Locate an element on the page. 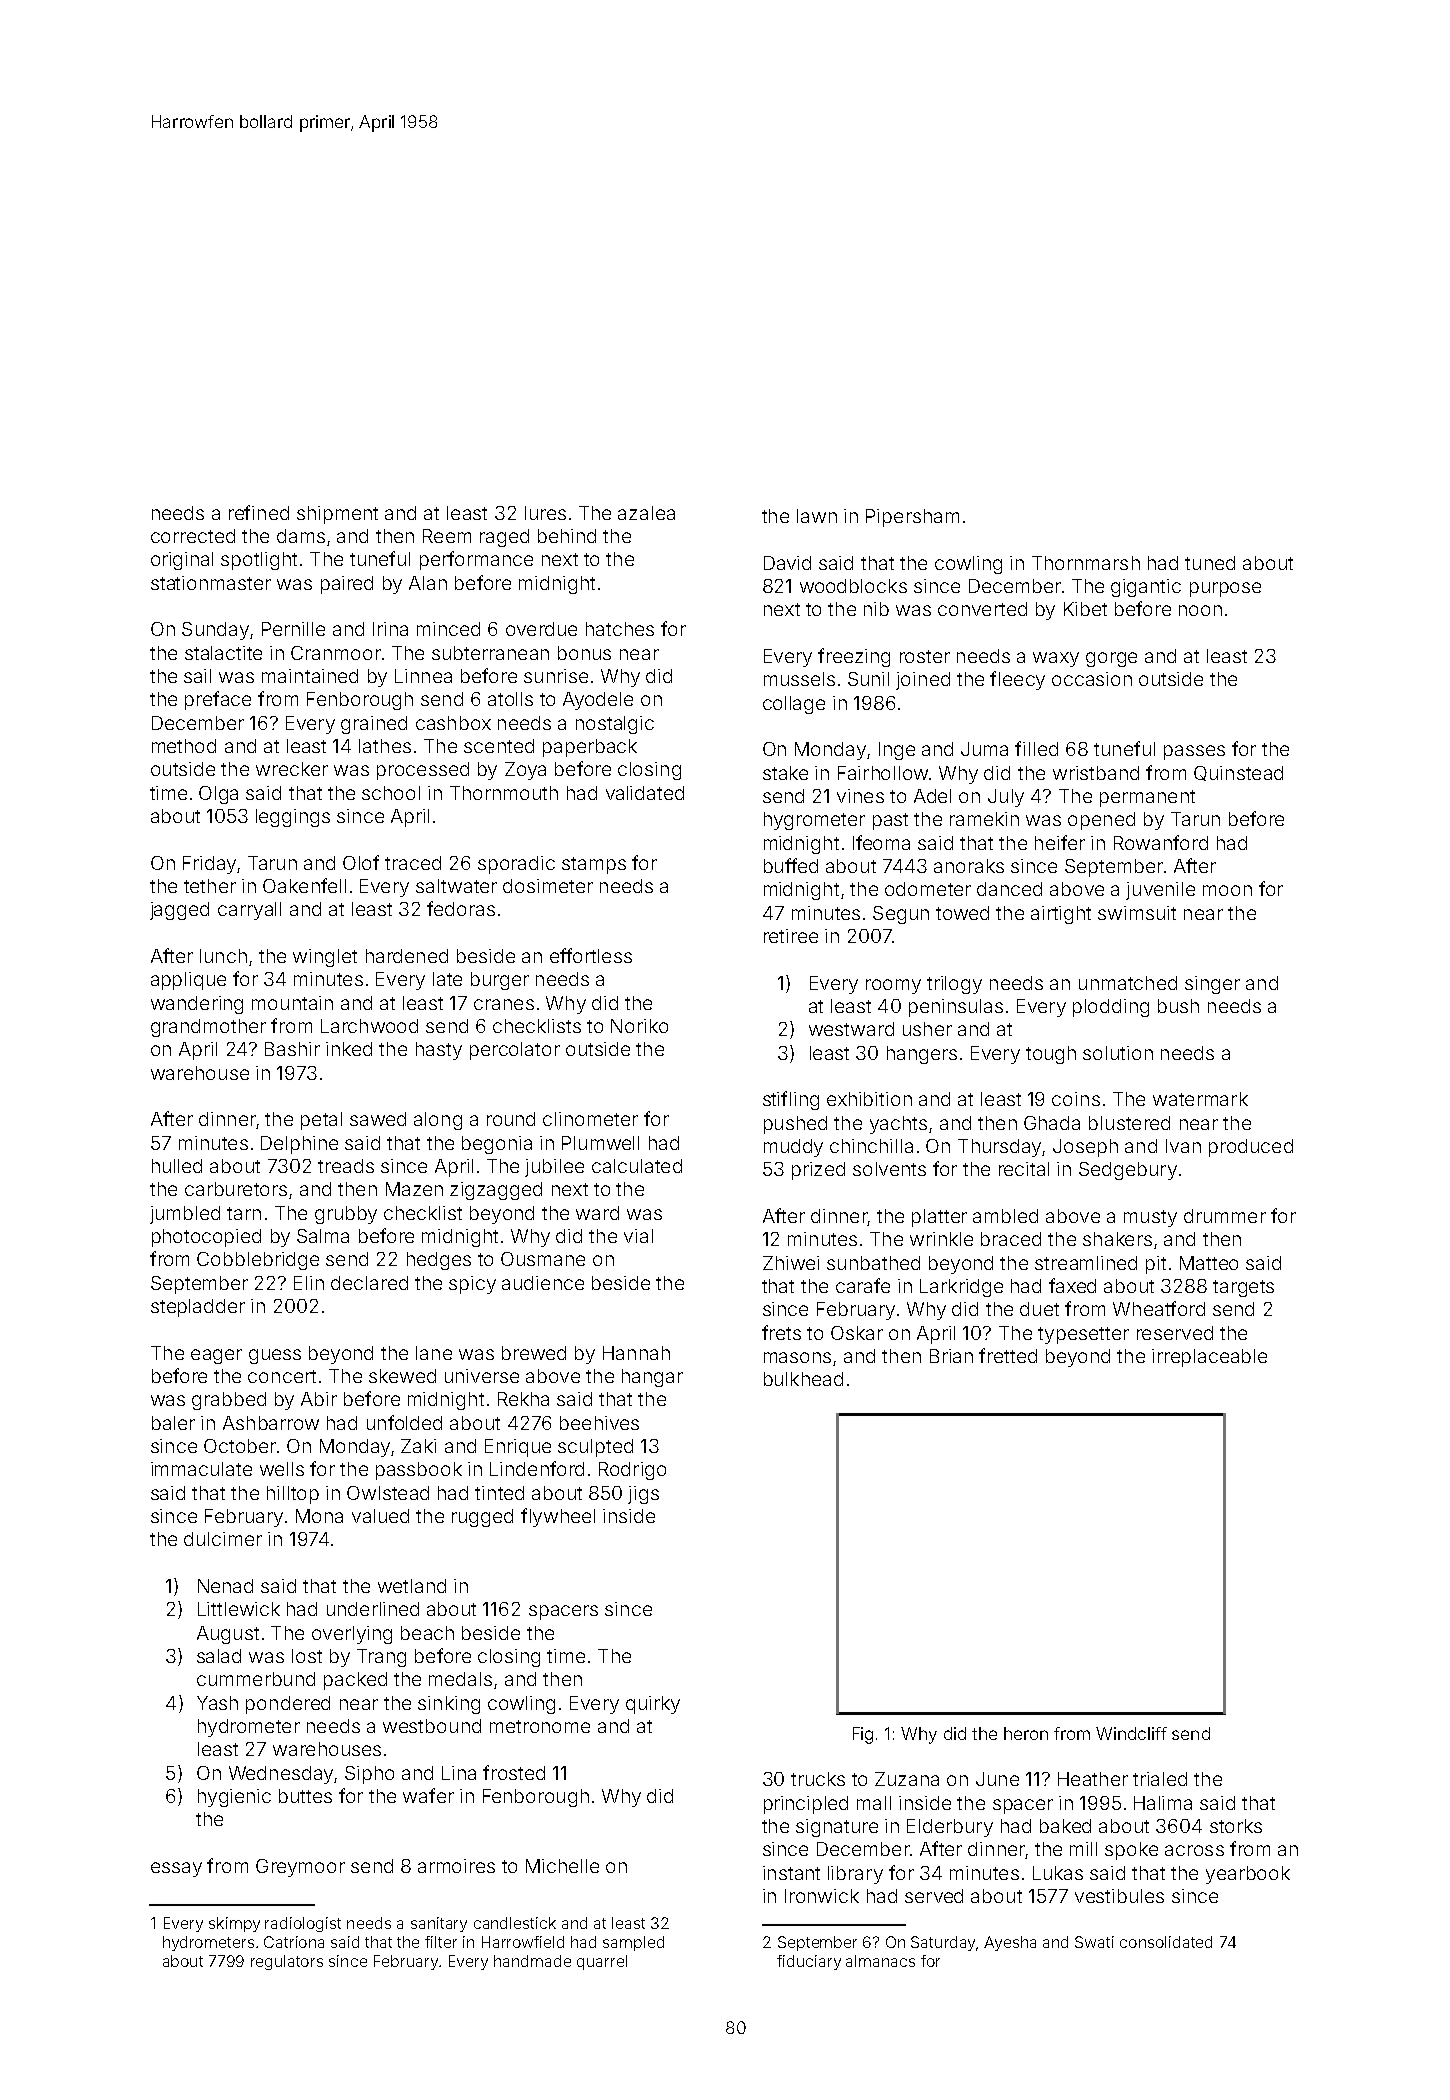  yachts is located at coordinates (898, 1125).
